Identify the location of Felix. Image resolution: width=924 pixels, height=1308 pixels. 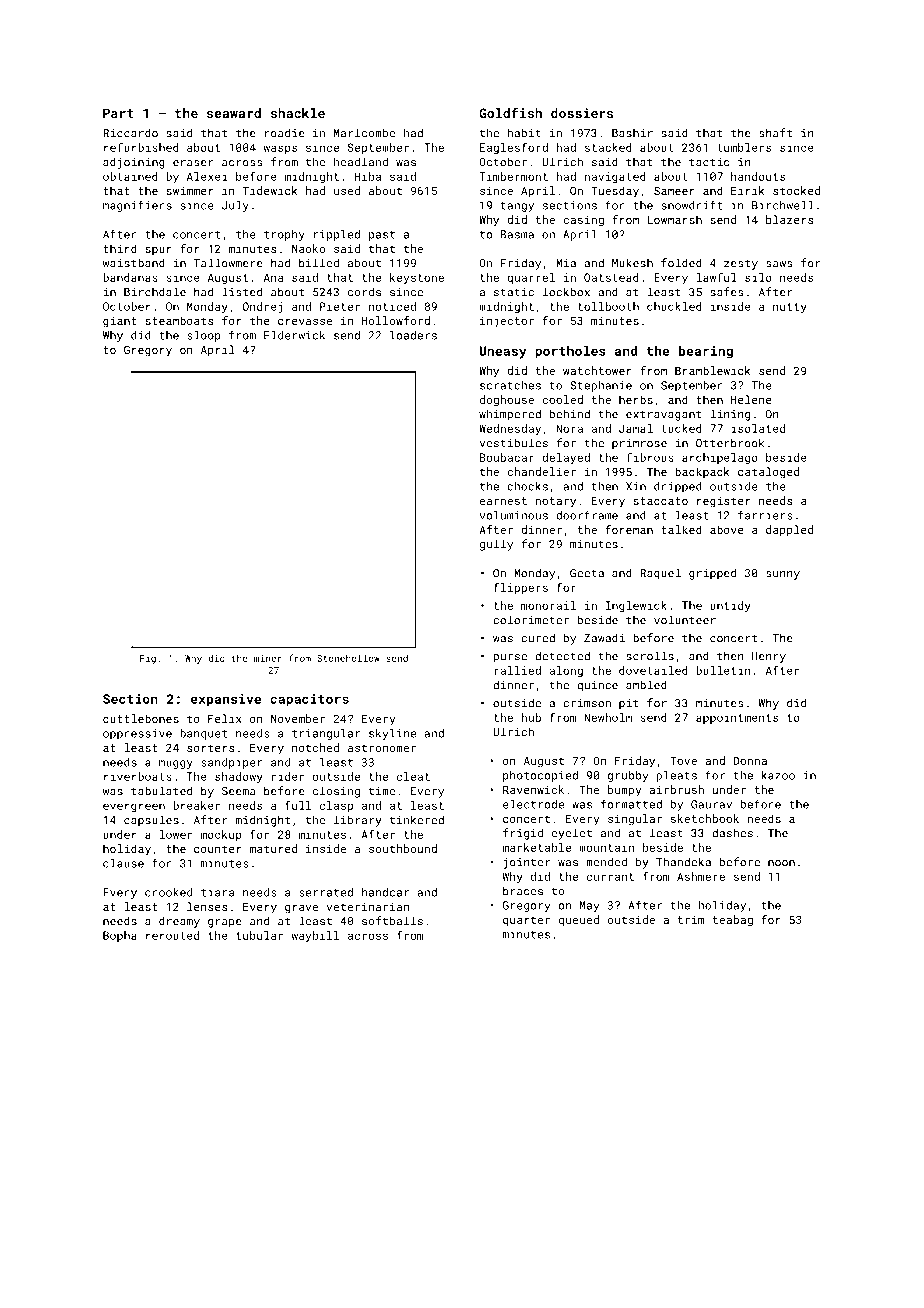
(225, 718).
